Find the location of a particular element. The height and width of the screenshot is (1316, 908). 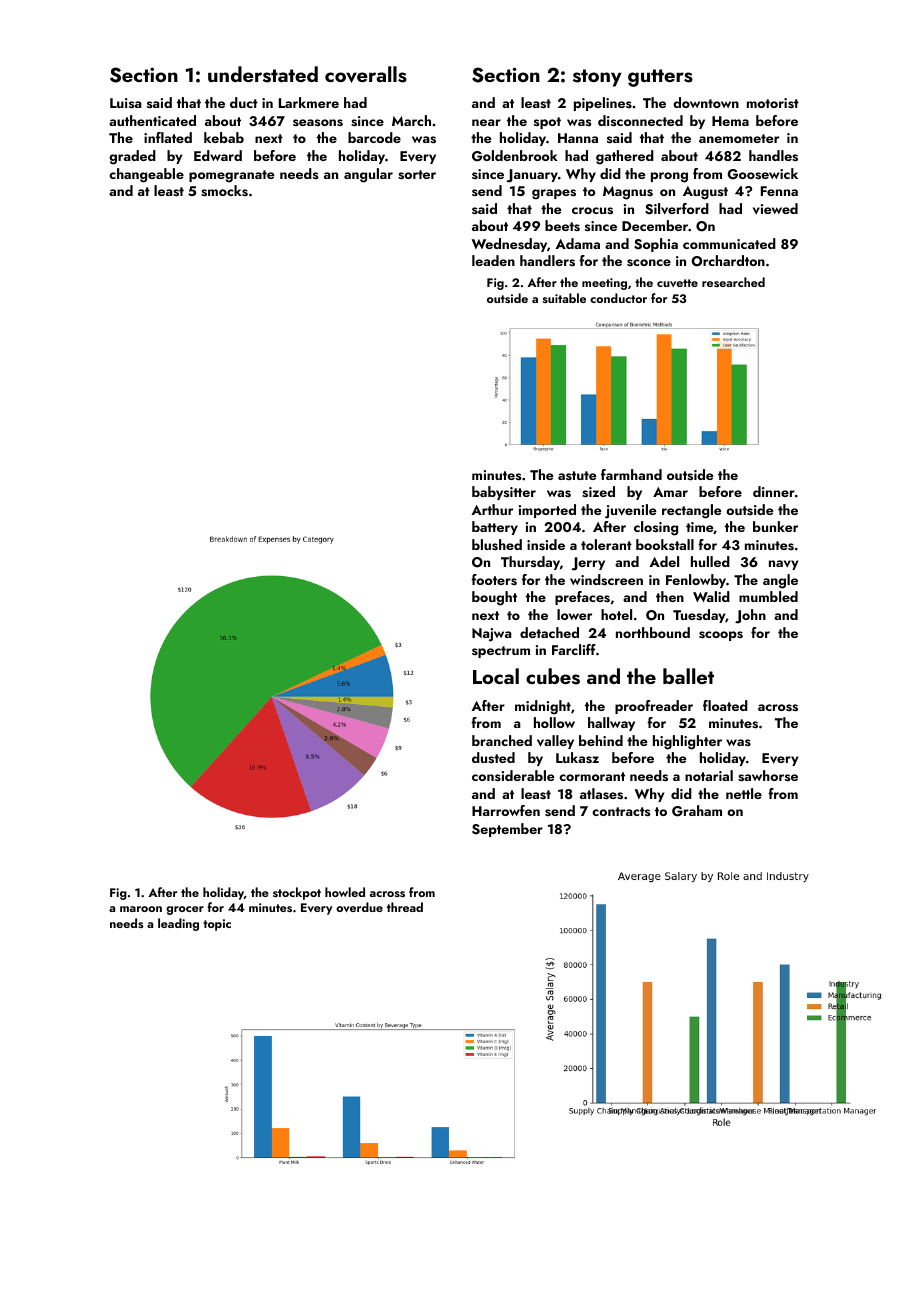

stony is located at coordinates (597, 78).
